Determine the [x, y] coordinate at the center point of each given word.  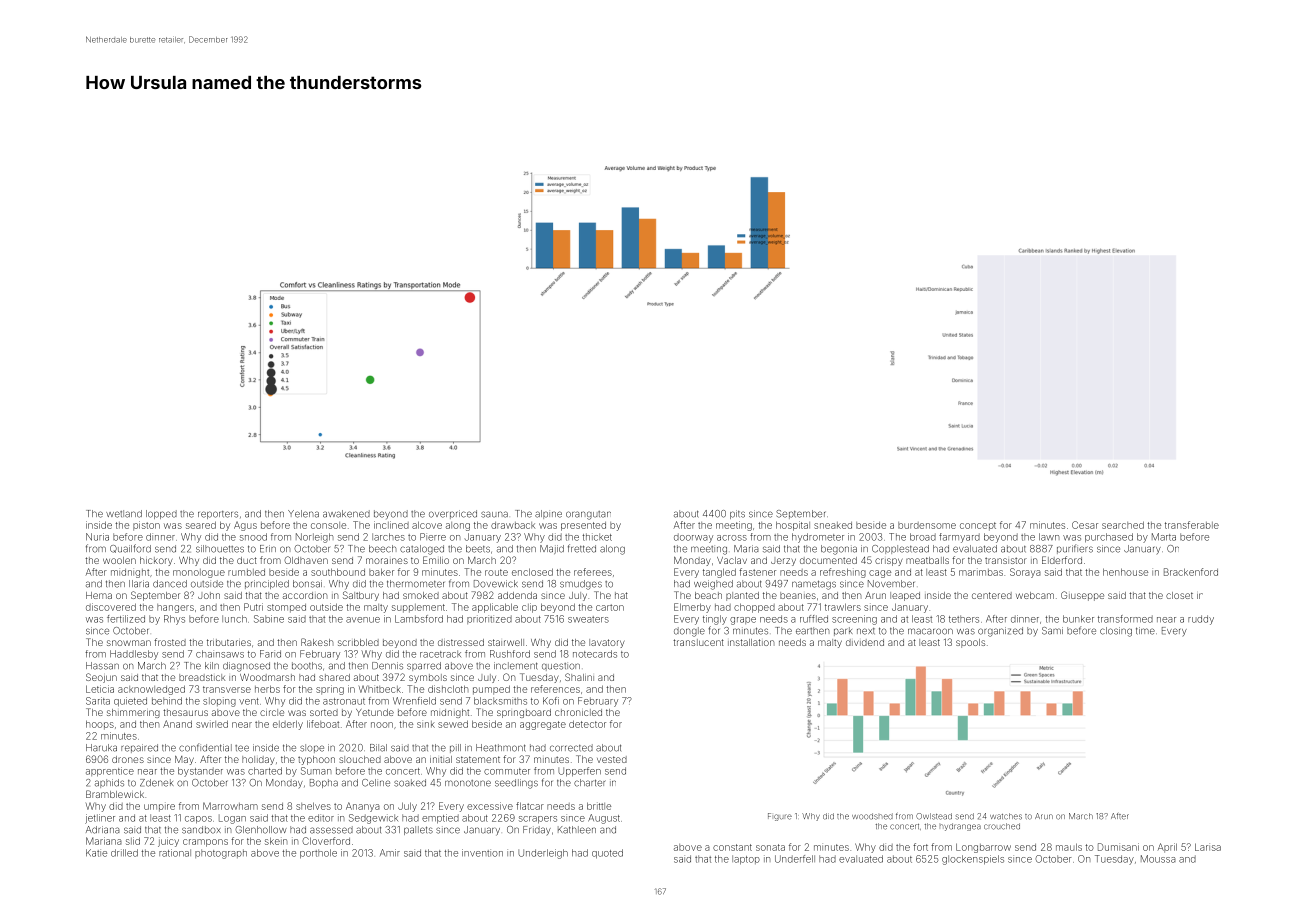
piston [146, 526]
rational [175, 853]
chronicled [578, 712]
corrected [571, 748]
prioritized [489, 619]
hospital [793, 526]
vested [612, 759]
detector [587, 724]
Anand [177, 724]
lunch [234, 619]
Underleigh [543, 854]
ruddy [1201, 620]
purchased [1109, 538]
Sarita [98, 701]
